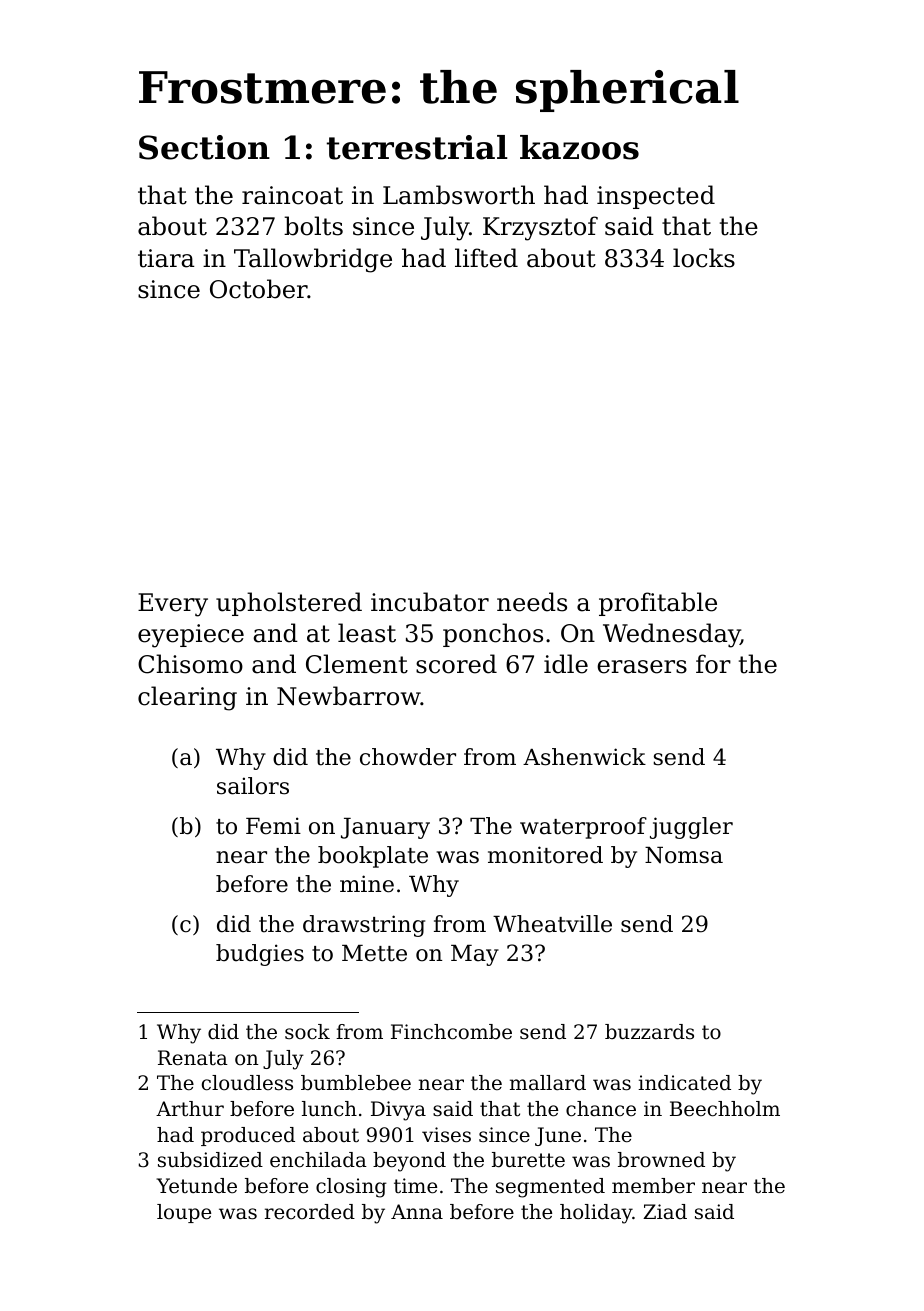  What do you see at coordinates (579, 147) in the screenshot?
I see `kazoos` at bounding box center [579, 147].
